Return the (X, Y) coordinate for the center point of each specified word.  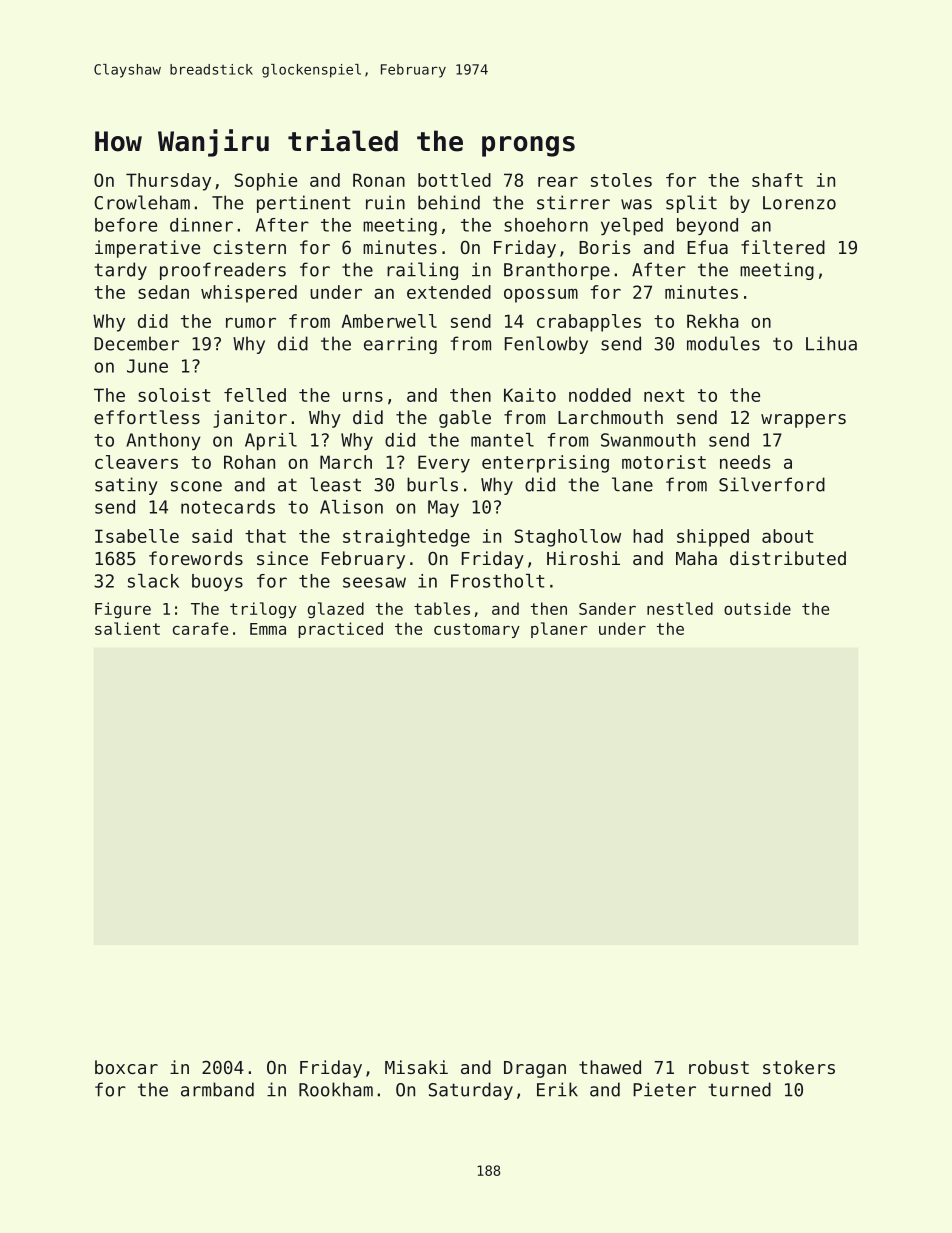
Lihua (831, 343)
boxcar (126, 1067)
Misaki (416, 1067)
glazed (336, 610)
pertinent (304, 204)
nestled (680, 608)
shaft (777, 180)
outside (757, 608)
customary (477, 630)
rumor (251, 322)
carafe (200, 628)
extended (449, 292)
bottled (454, 180)
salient (127, 628)
